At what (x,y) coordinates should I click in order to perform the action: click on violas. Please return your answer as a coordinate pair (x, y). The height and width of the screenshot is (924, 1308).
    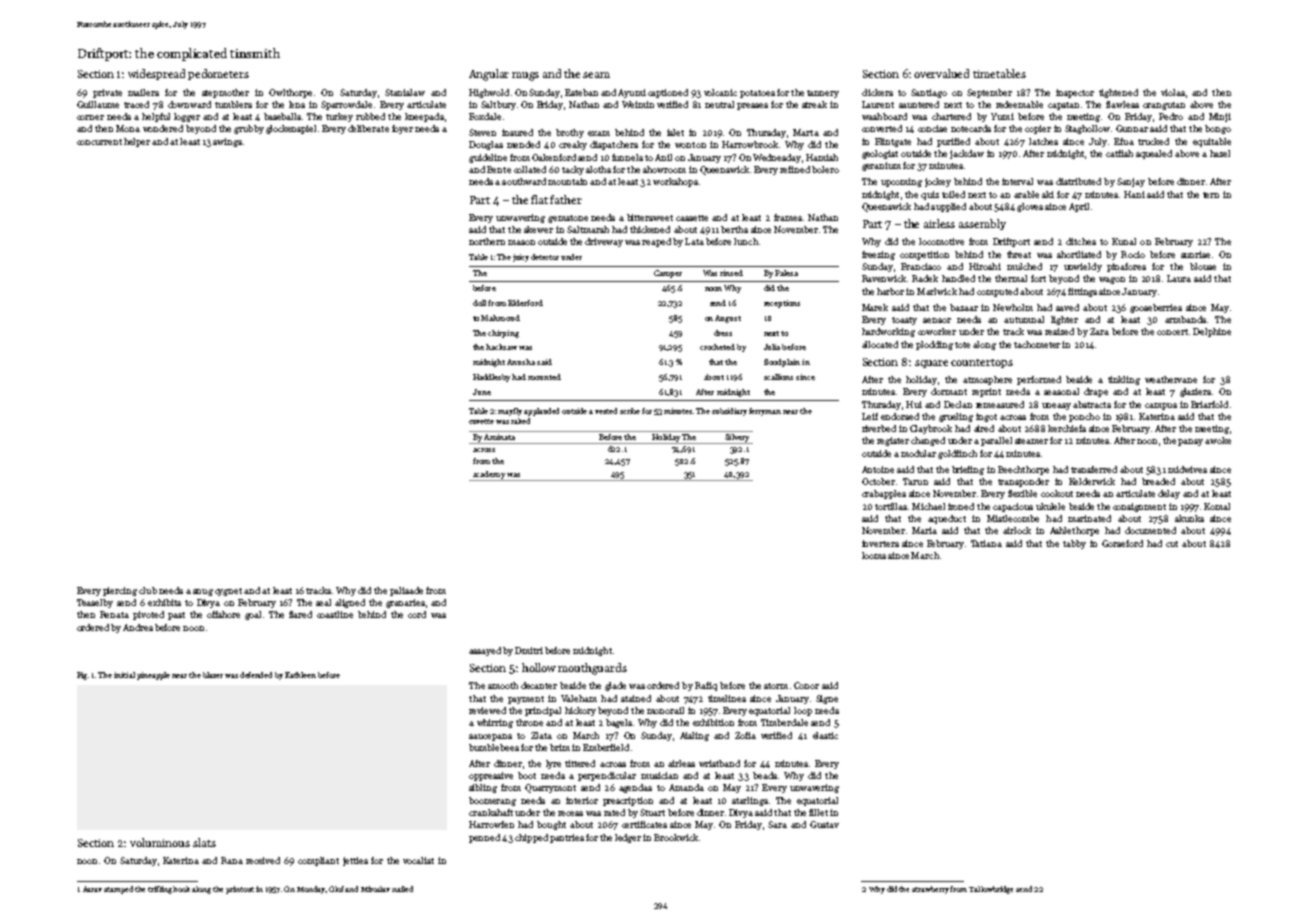
    Looking at the image, I should click on (1173, 92).
